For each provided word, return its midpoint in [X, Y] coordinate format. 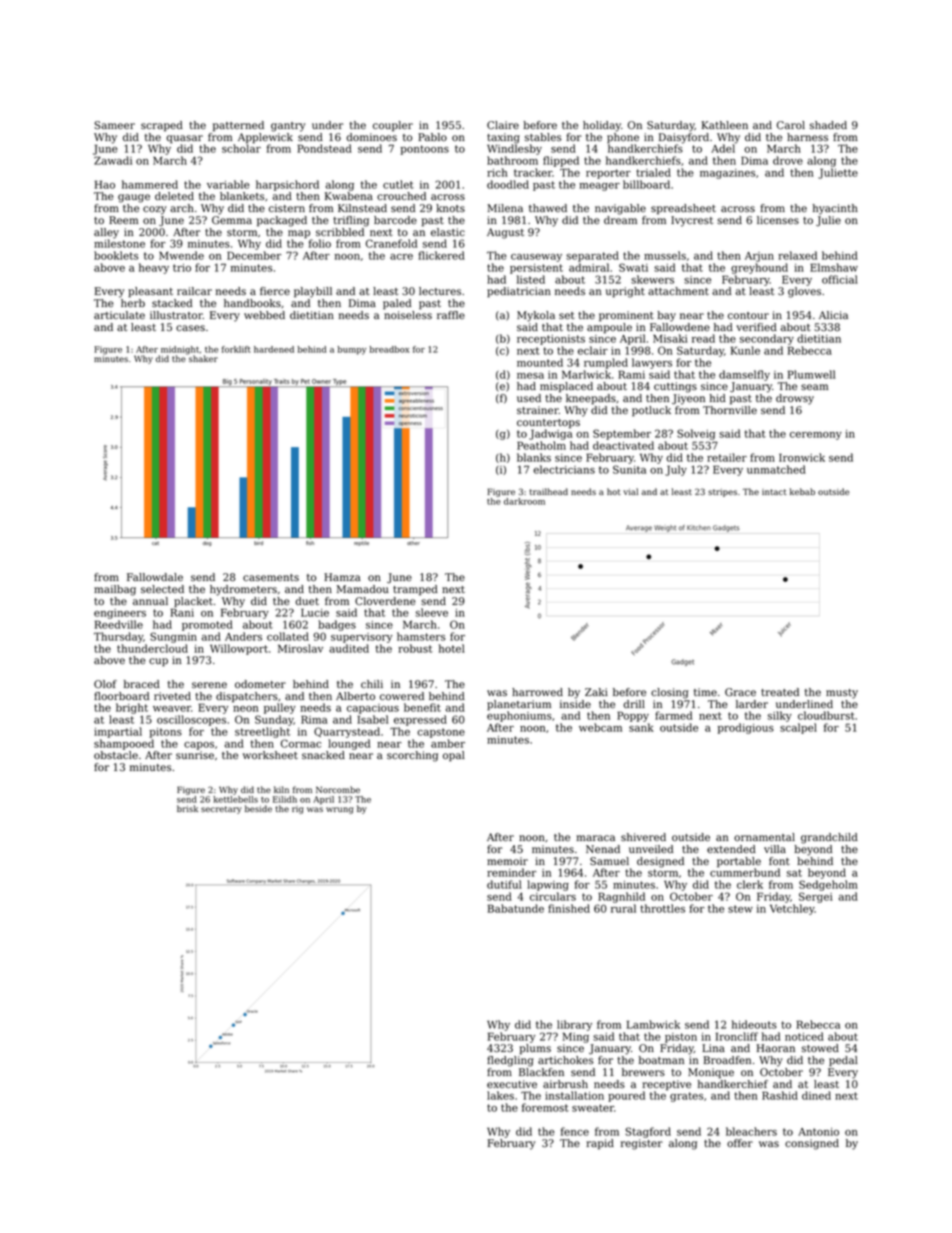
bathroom [512, 160]
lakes [500, 1095]
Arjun [759, 257]
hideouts [754, 1024]
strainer [538, 410]
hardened [274, 349]
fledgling [510, 1061]
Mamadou [363, 589]
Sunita [629, 469]
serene [209, 685]
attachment [678, 291]
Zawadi [113, 160]
